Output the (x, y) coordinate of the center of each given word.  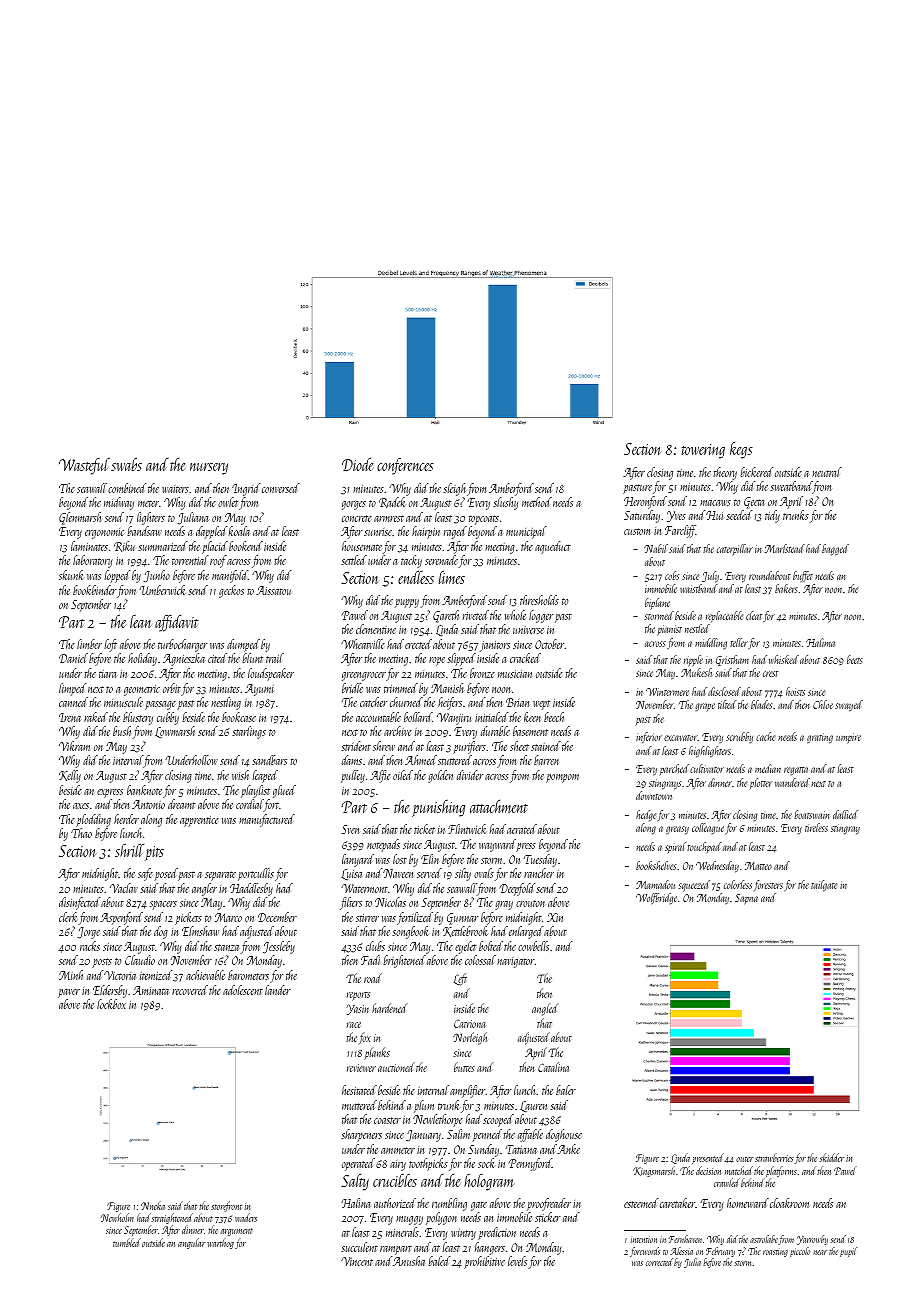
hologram (489, 1182)
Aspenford (121, 918)
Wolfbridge (656, 898)
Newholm (117, 1217)
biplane (657, 603)
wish (240, 775)
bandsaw (144, 531)
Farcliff (680, 531)
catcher (373, 702)
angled (544, 1010)
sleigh (454, 489)
